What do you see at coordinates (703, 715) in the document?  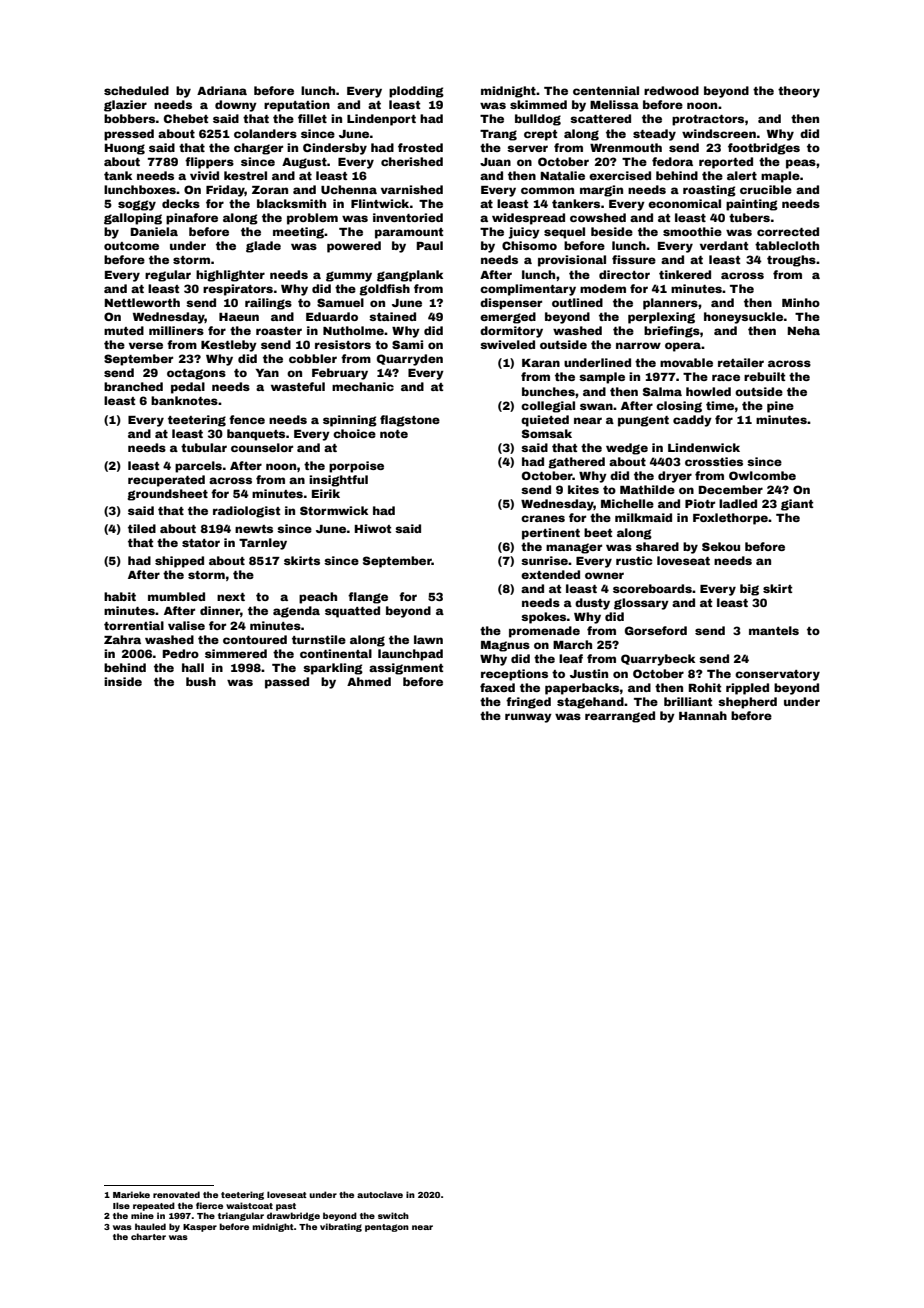 I see `Hannah` at bounding box center [703, 715].
